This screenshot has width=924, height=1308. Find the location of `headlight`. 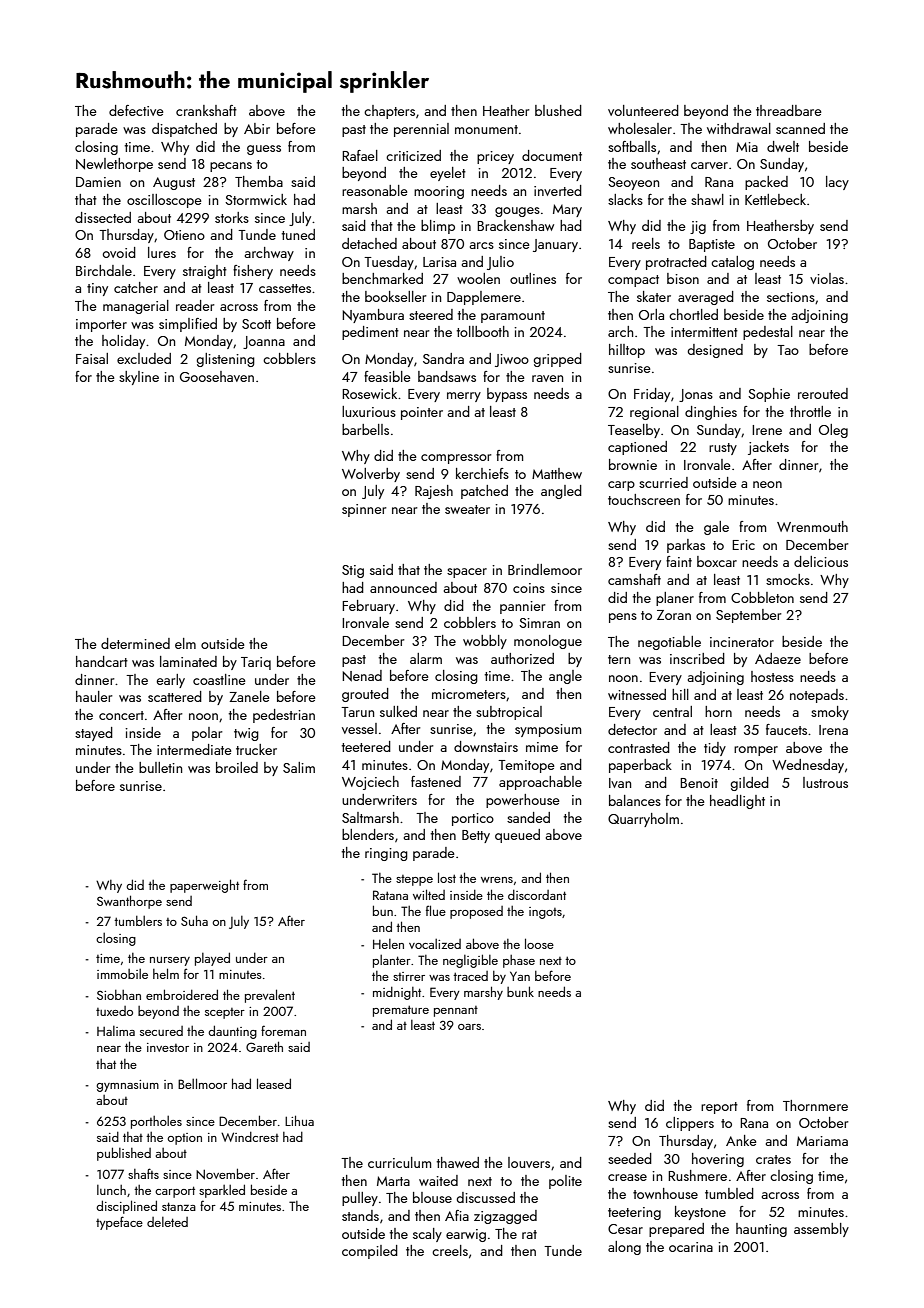

headlight is located at coordinates (737, 802).
